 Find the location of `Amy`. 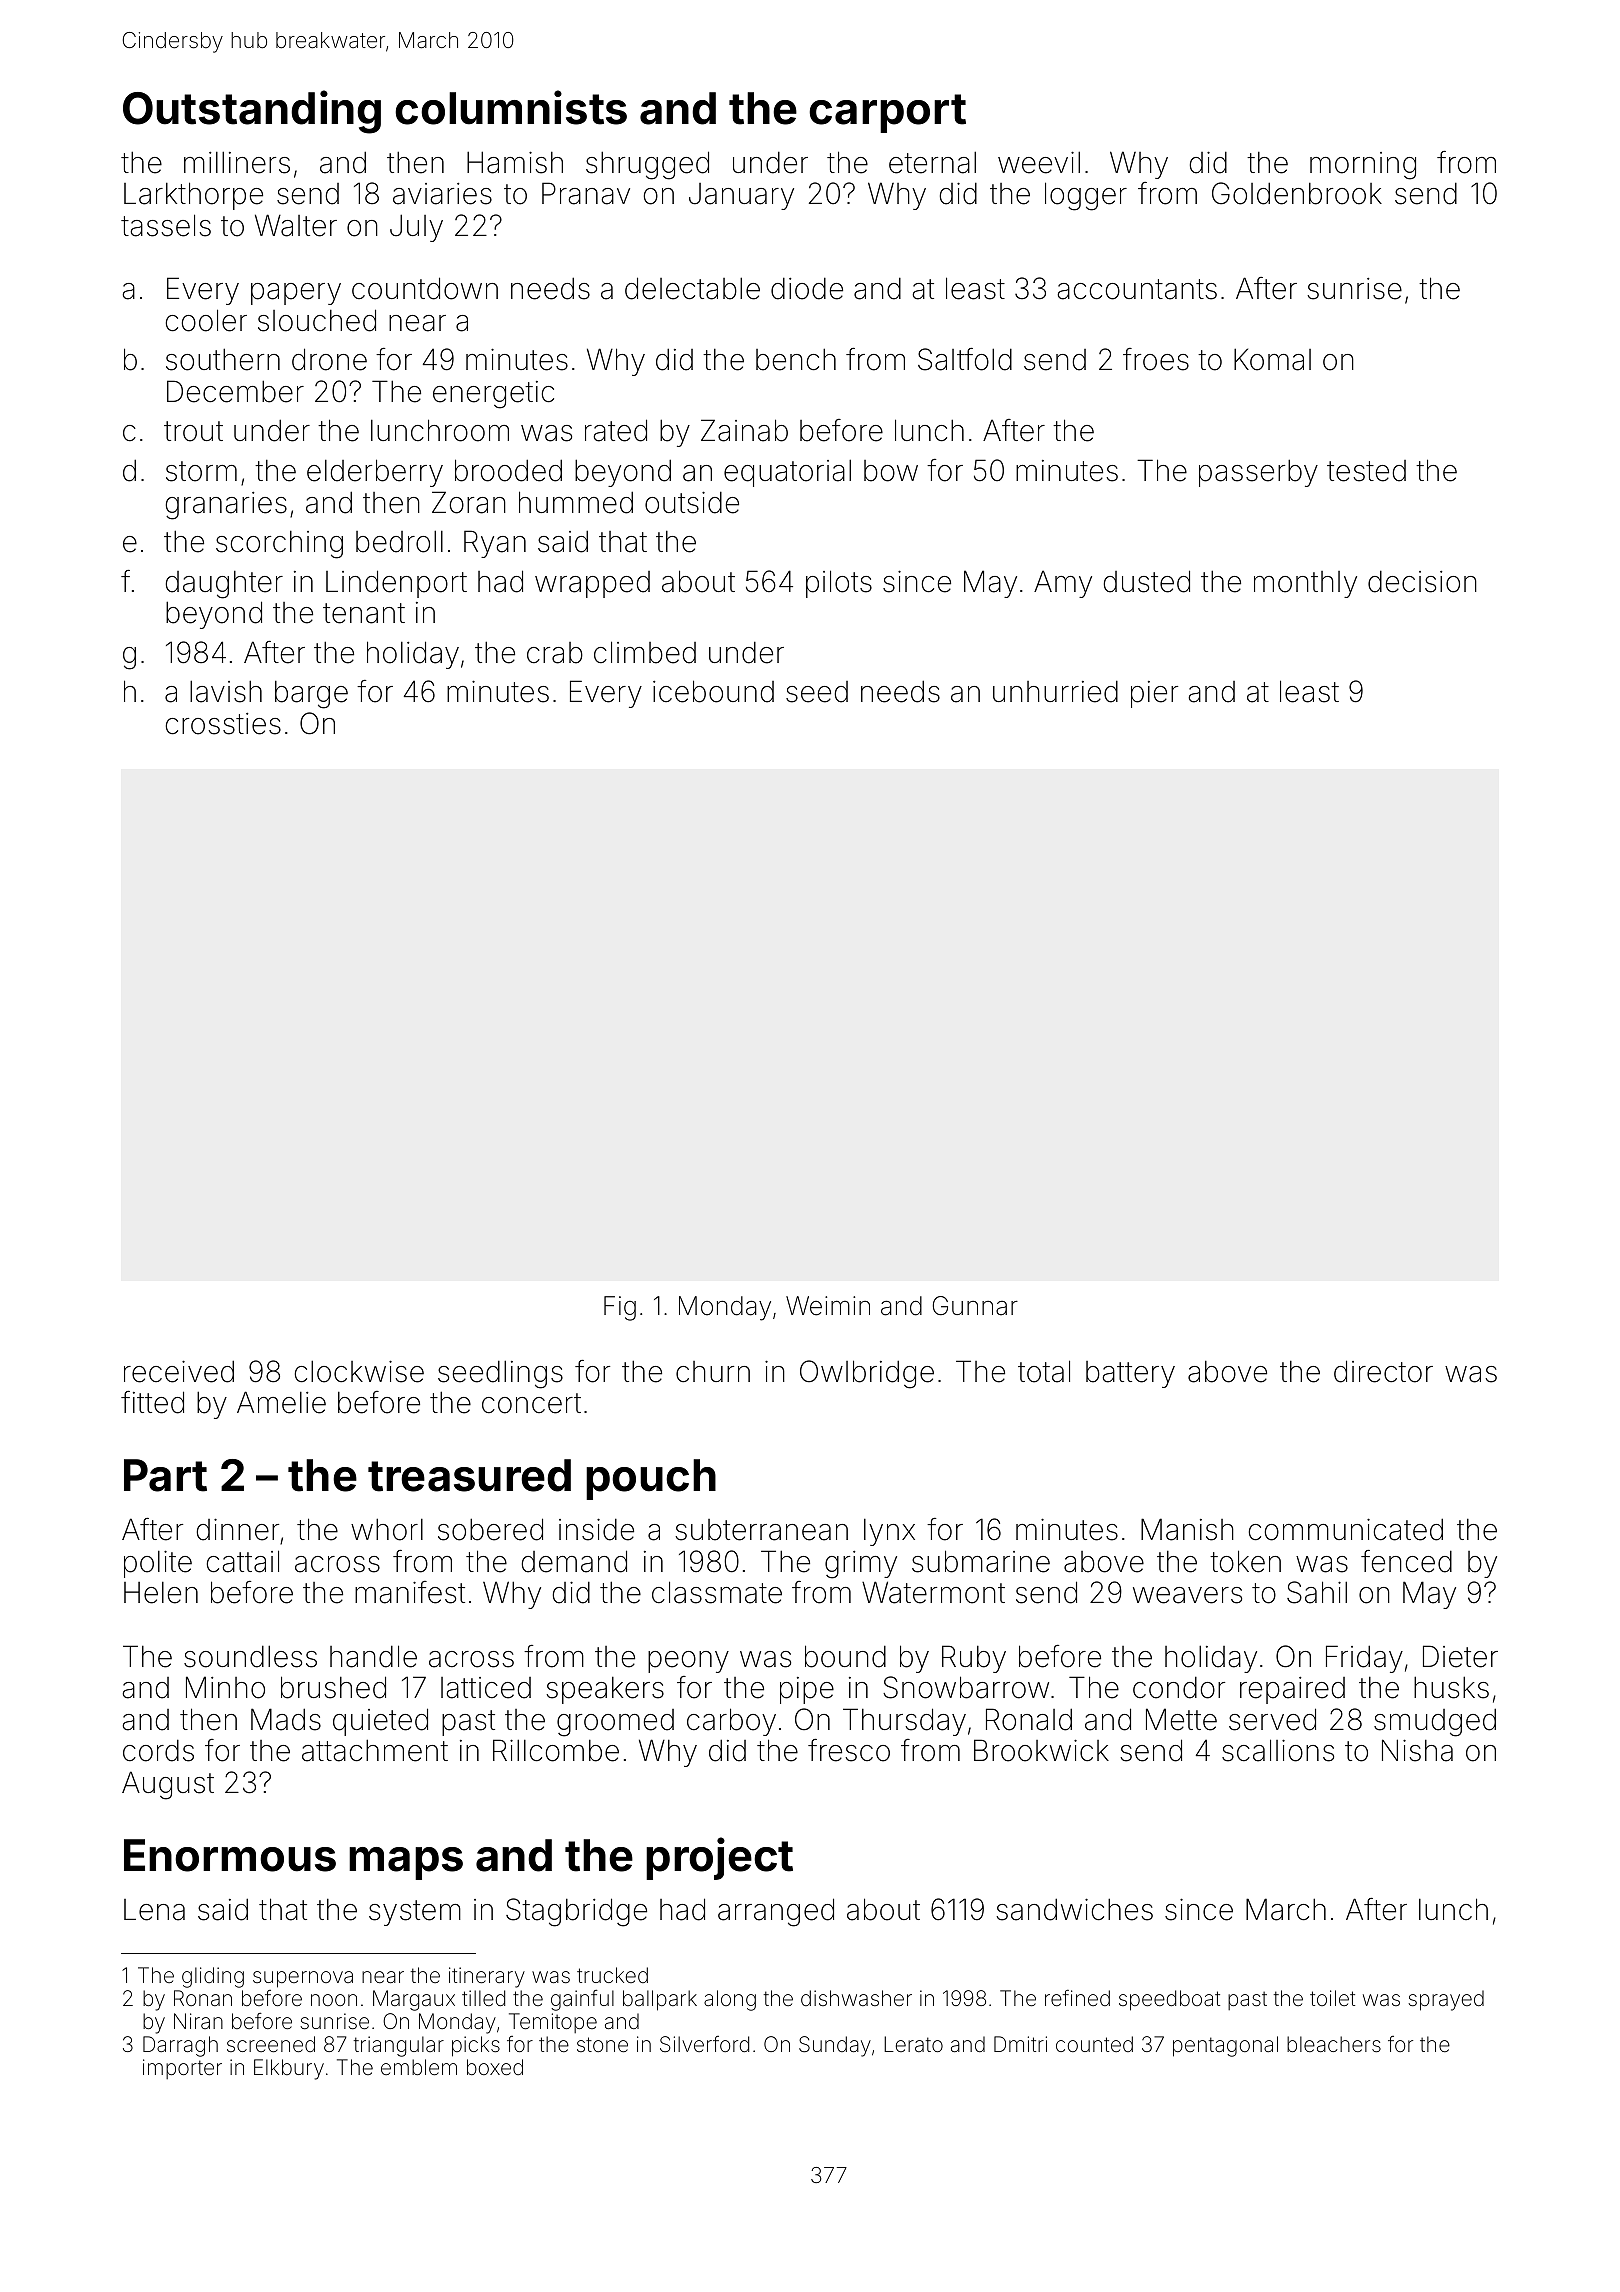

Amy is located at coordinates (1063, 584).
